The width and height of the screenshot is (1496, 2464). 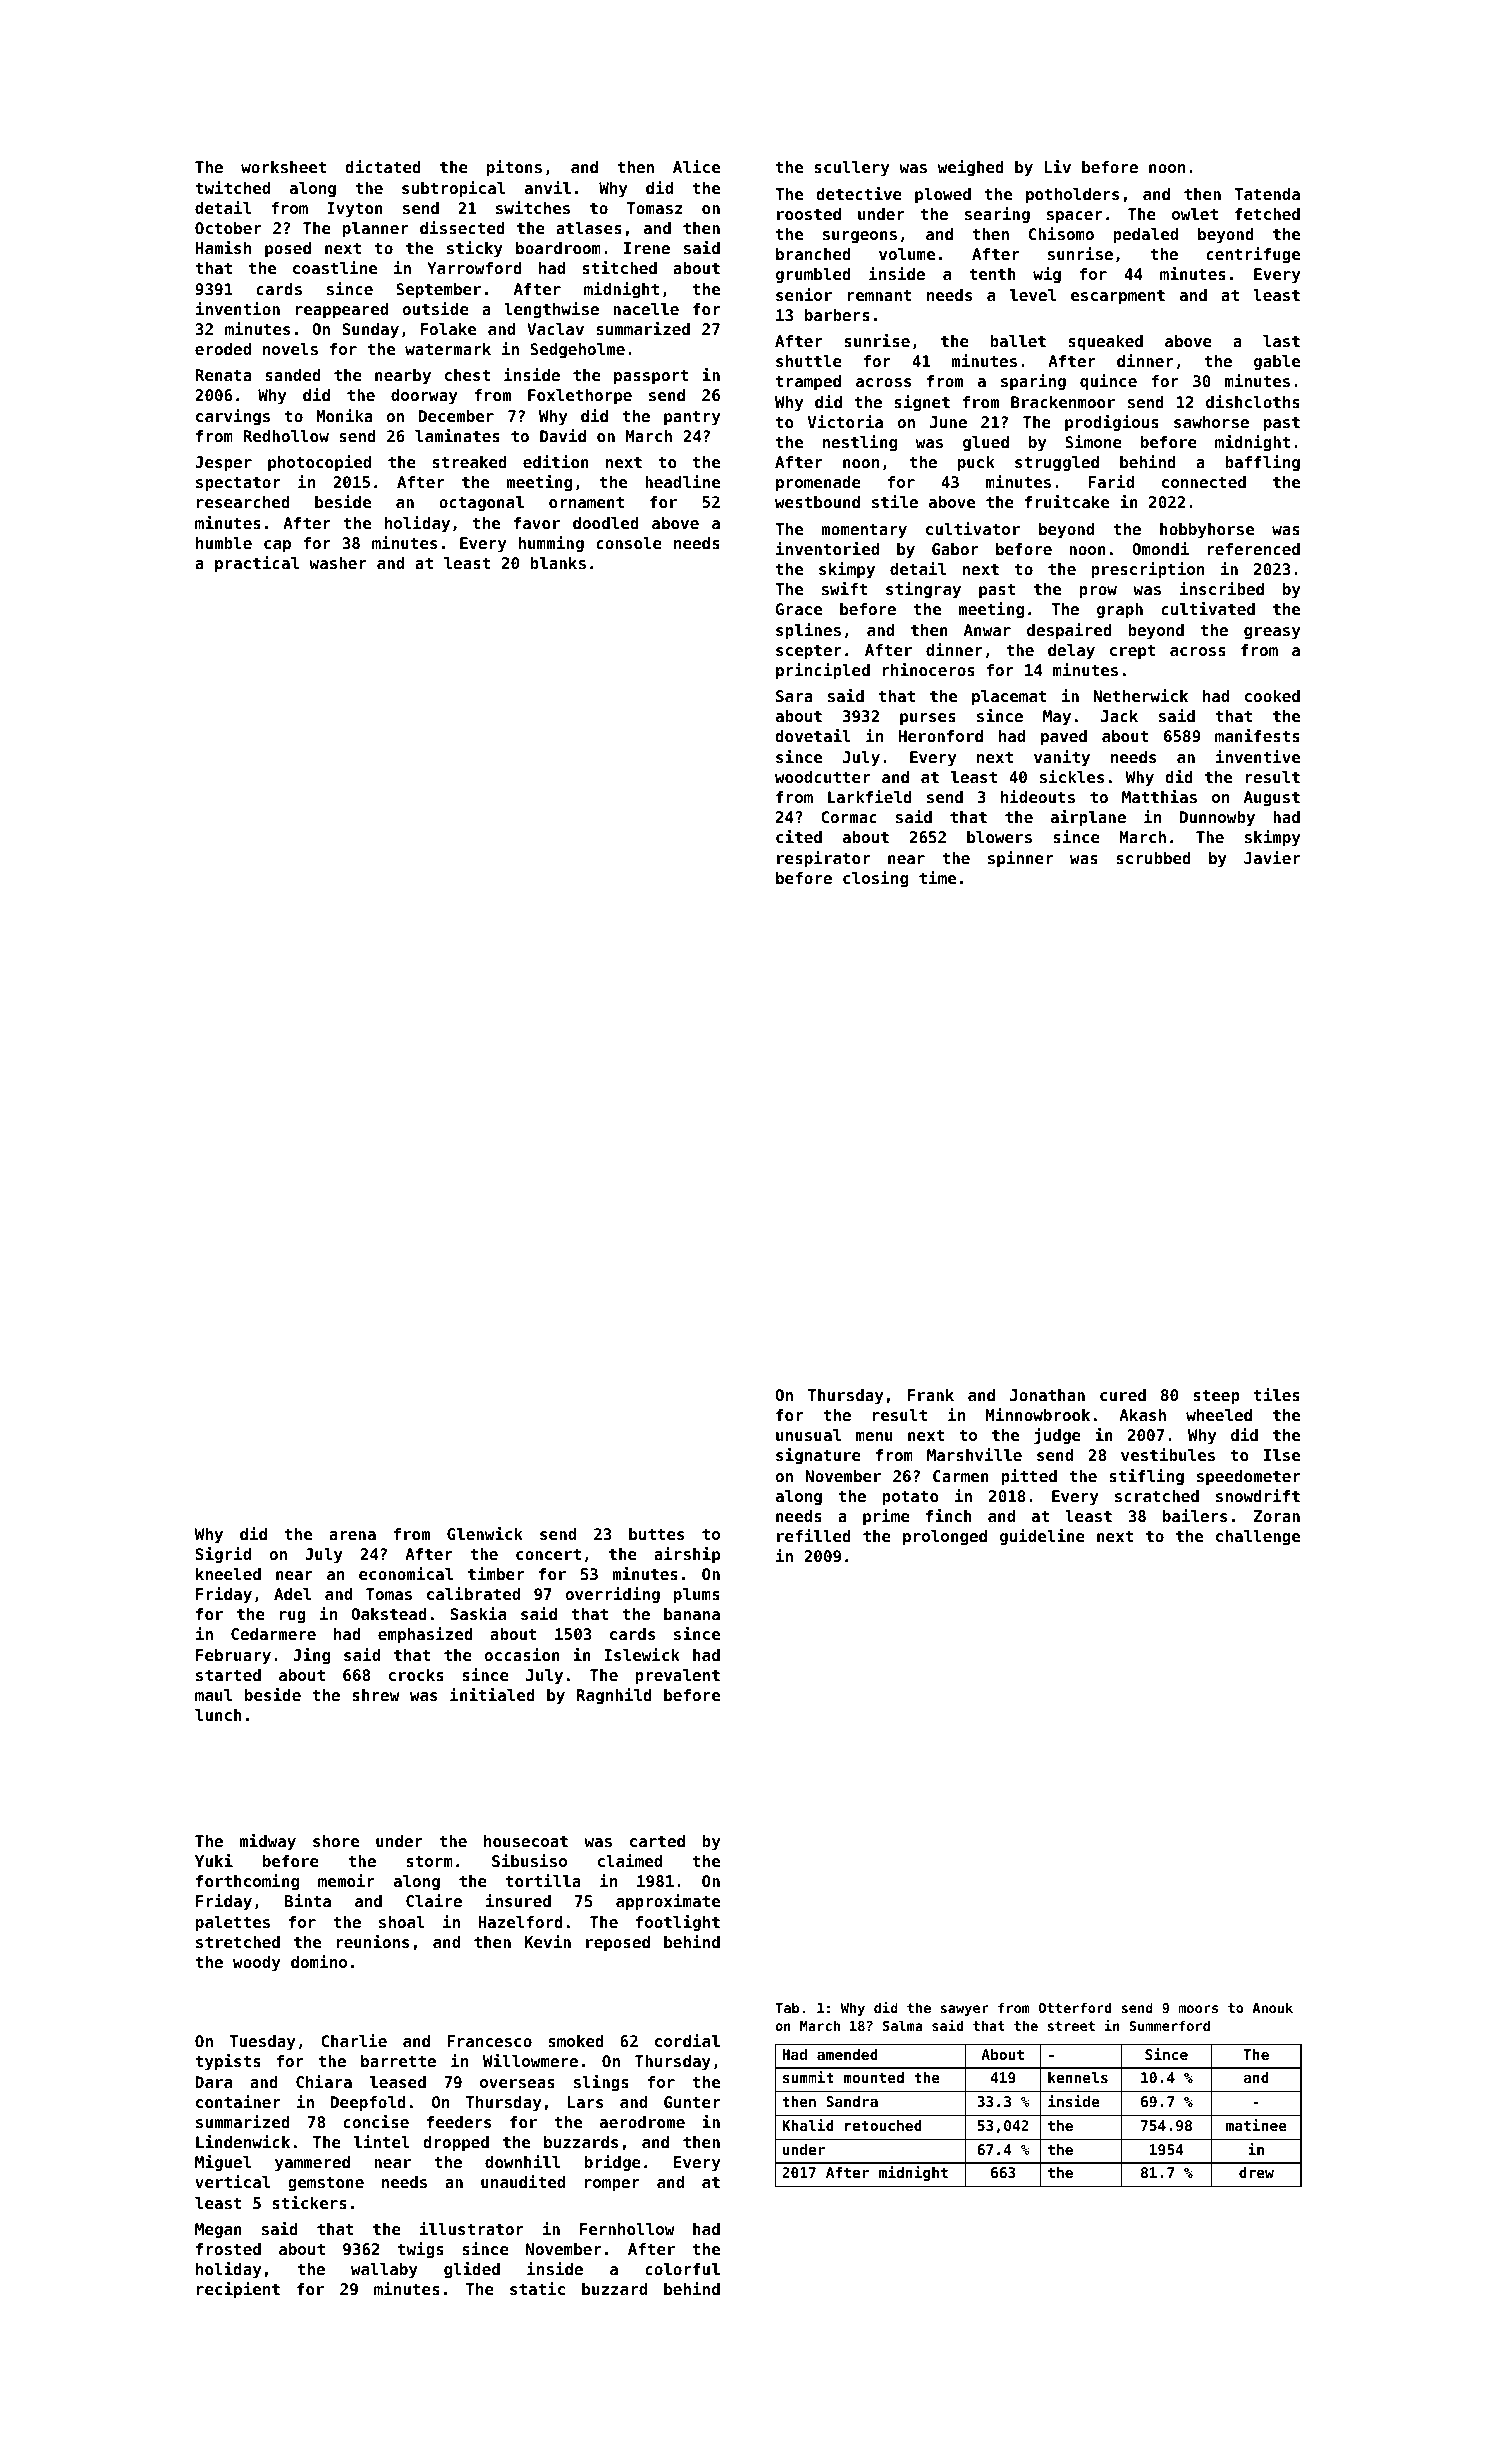 I want to click on Matthias, so click(x=1159, y=796).
